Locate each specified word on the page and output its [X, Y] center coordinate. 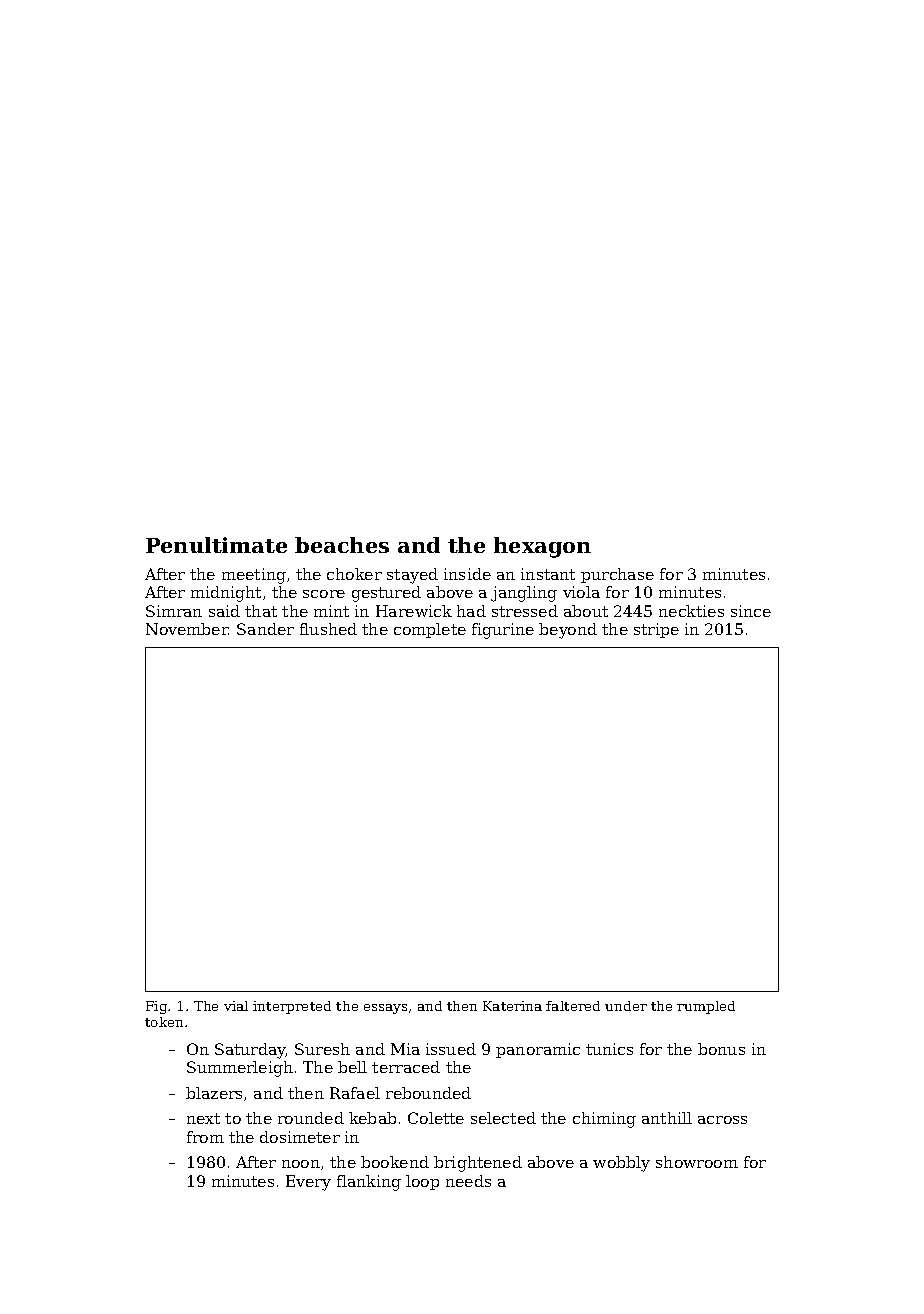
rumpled [706, 1007]
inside [467, 574]
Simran [174, 611]
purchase [617, 575]
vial [236, 1006]
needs [468, 1181]
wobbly [621, 1164]
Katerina [512, 1006]
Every [308, 1183]
